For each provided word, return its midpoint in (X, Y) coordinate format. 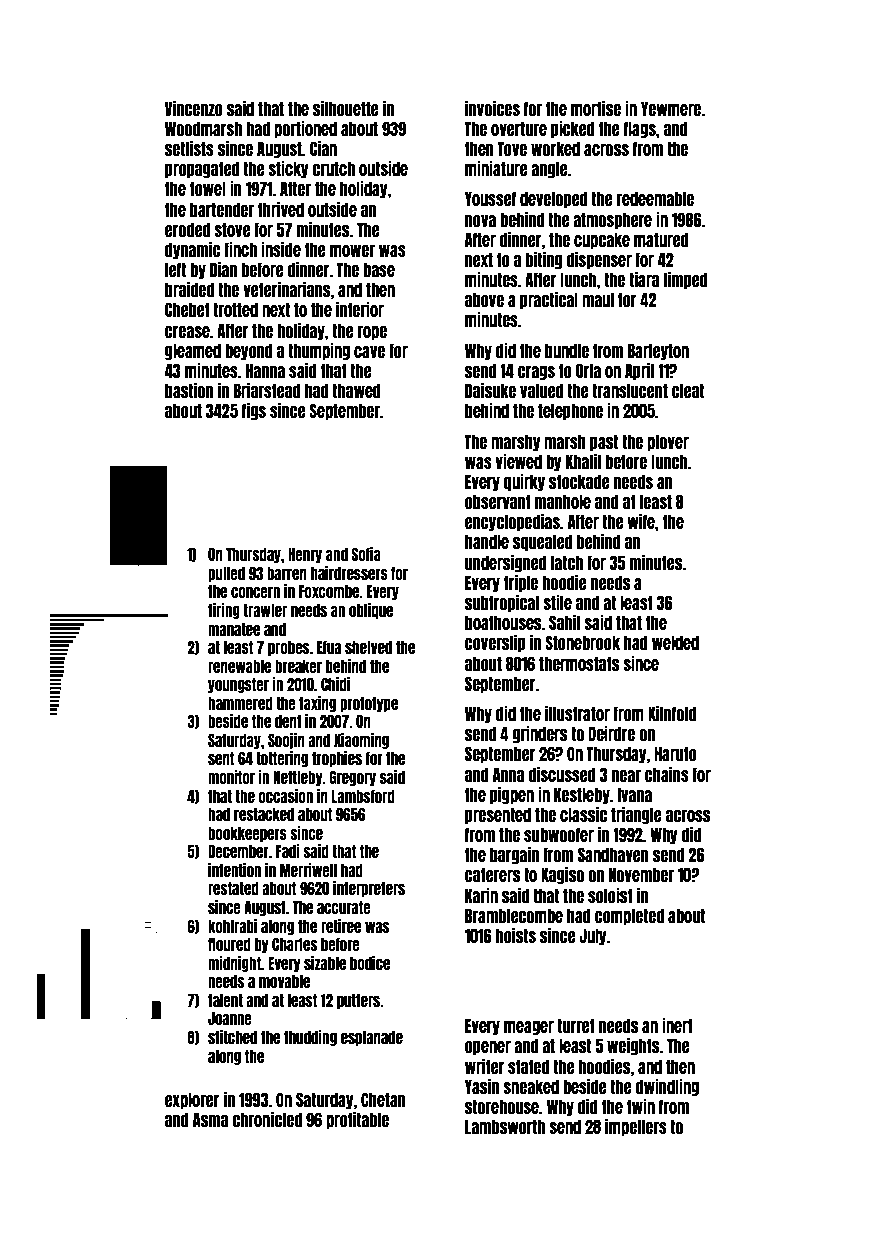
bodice (370, 963)
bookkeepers (247, 834)
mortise (596, 108)
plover (668, 442)
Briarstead (267, 390)
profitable (357, 1120)
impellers (636, 1127)
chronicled (267, 1119)
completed (629, 916)
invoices (492, 108)
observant (498, 501)
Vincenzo (194, 108)
